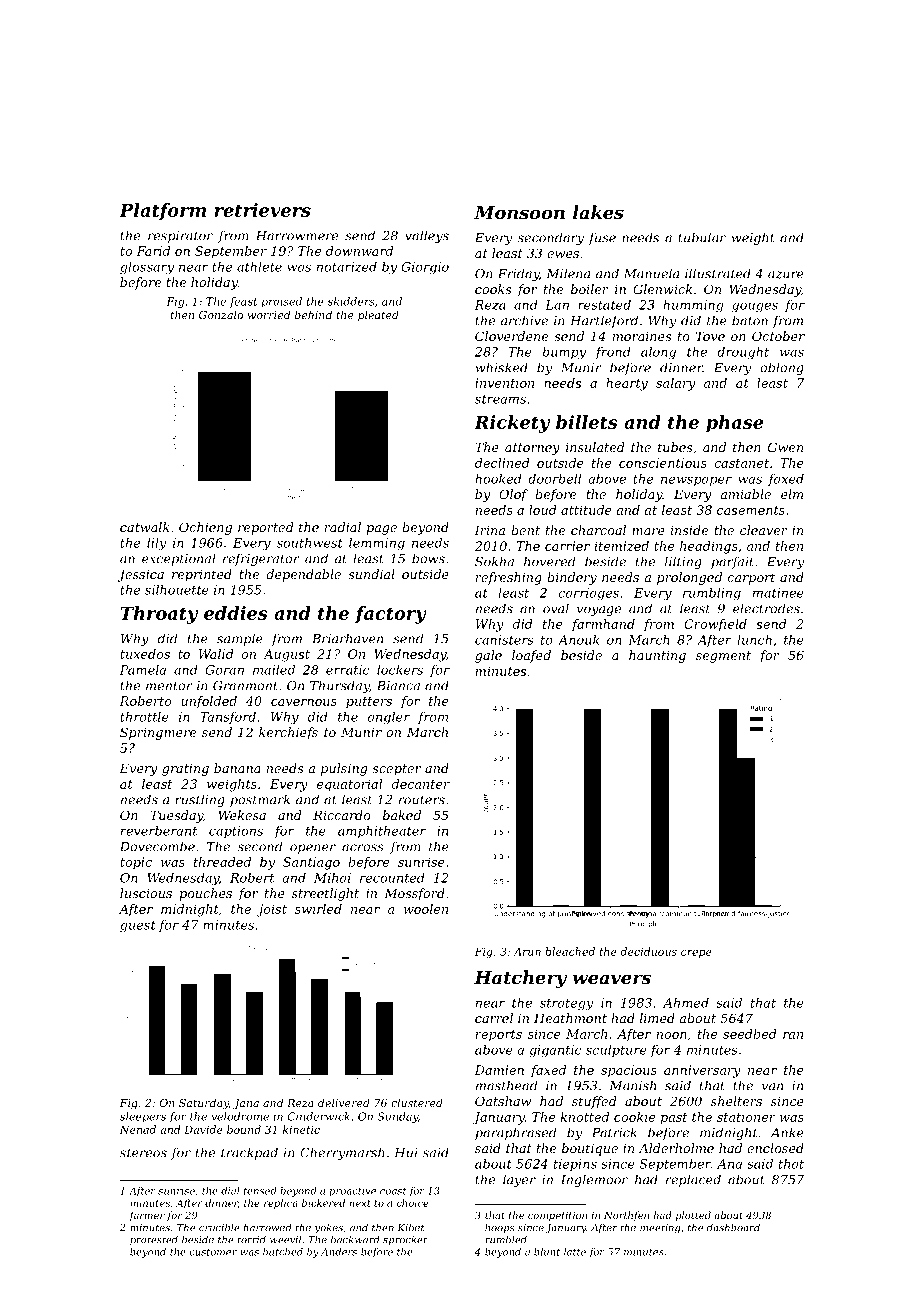 The width and height of the image is (924, 1308). Describe the element at coordinates (221, 314) in the image. I see `Gonzalo` at that location.
